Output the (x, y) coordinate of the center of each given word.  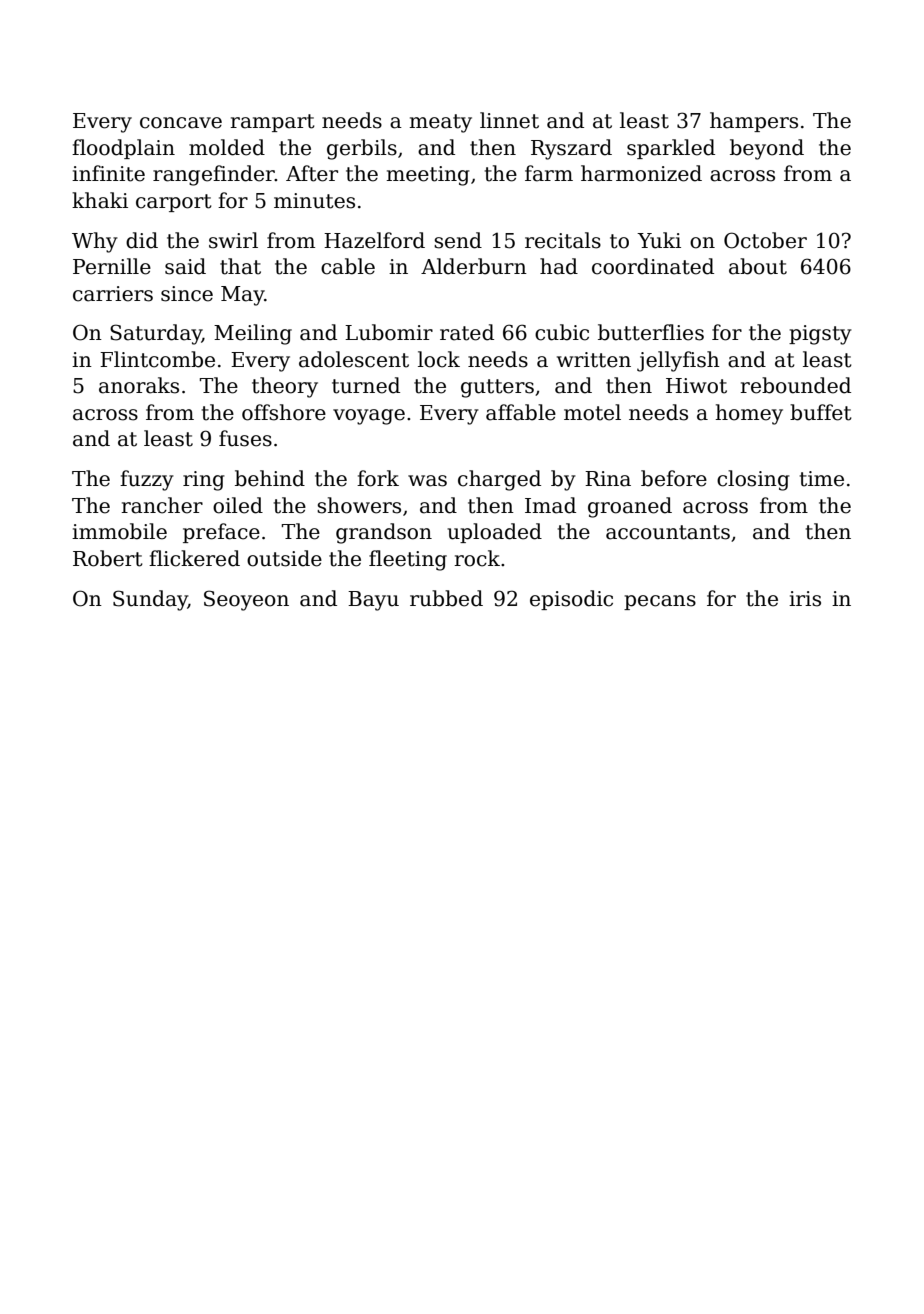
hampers (754, 122)
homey (749, 414)
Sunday (150, 600)
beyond (767, 149)
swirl (233, 240)
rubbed (446, 598)
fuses (245, 438)
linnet (509, 120)
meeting (428, 176)
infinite (108, 173)
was (427, 481)
